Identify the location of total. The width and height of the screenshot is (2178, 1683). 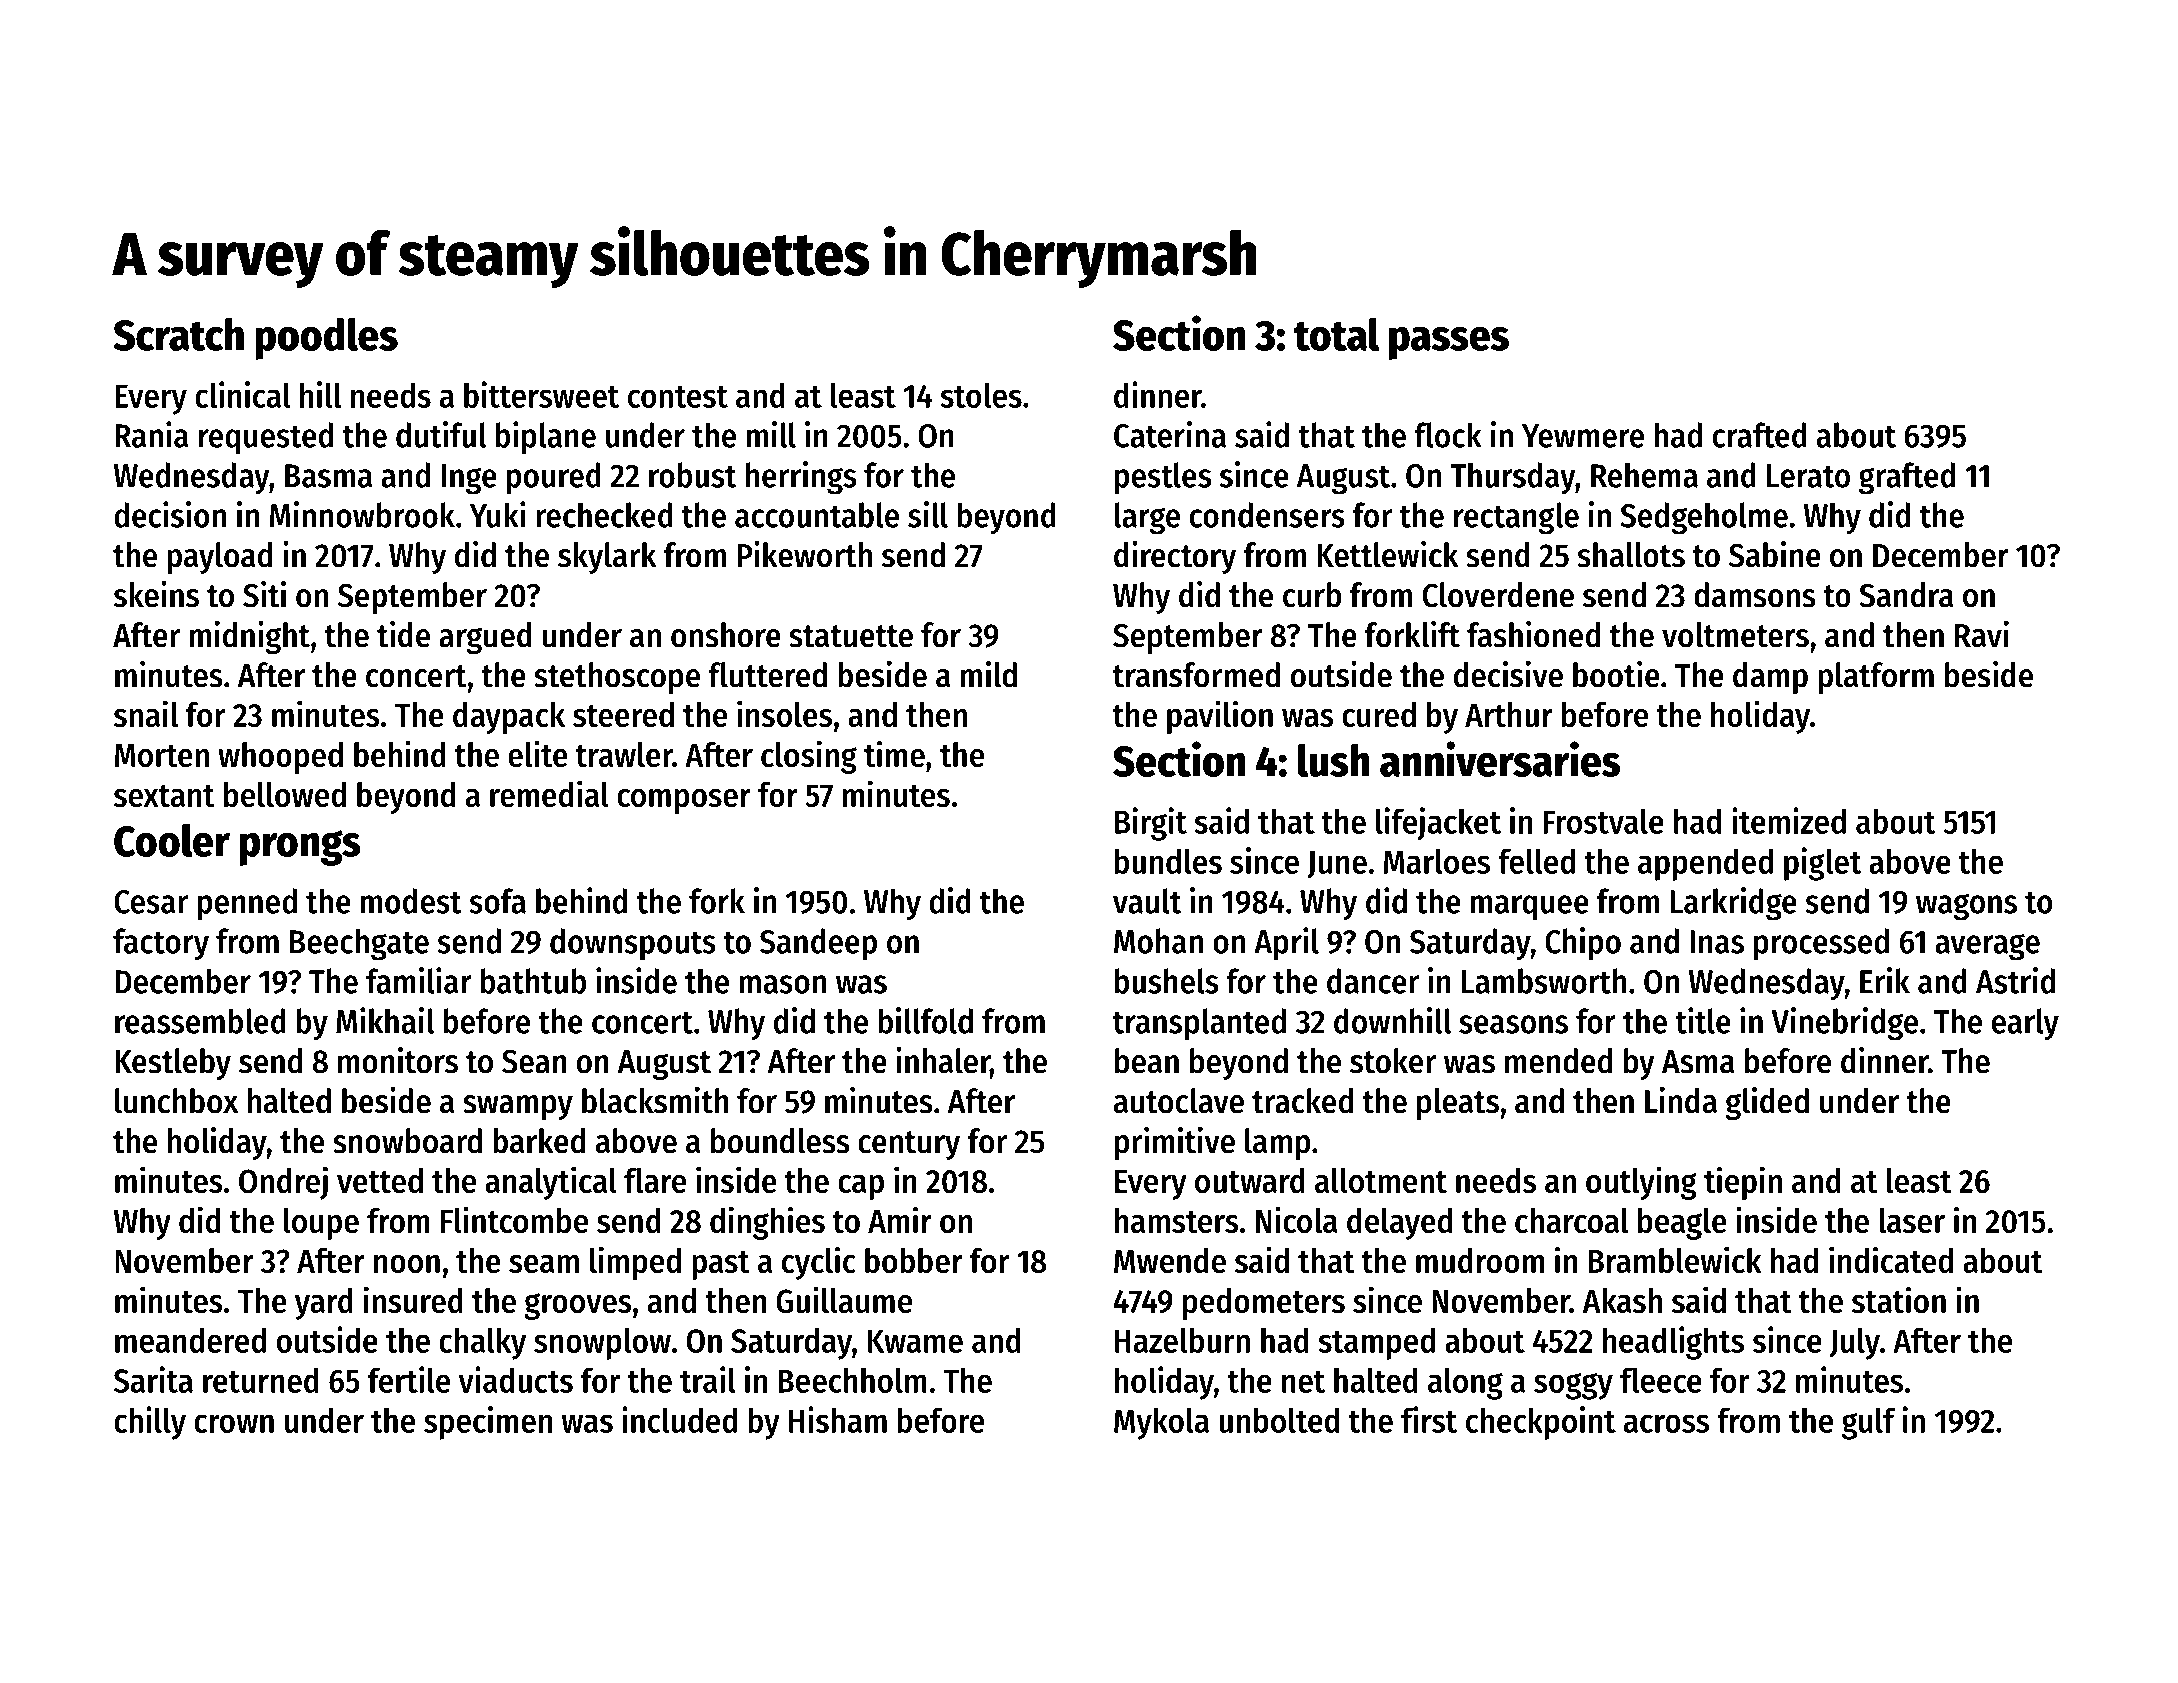
(1336, 334).
